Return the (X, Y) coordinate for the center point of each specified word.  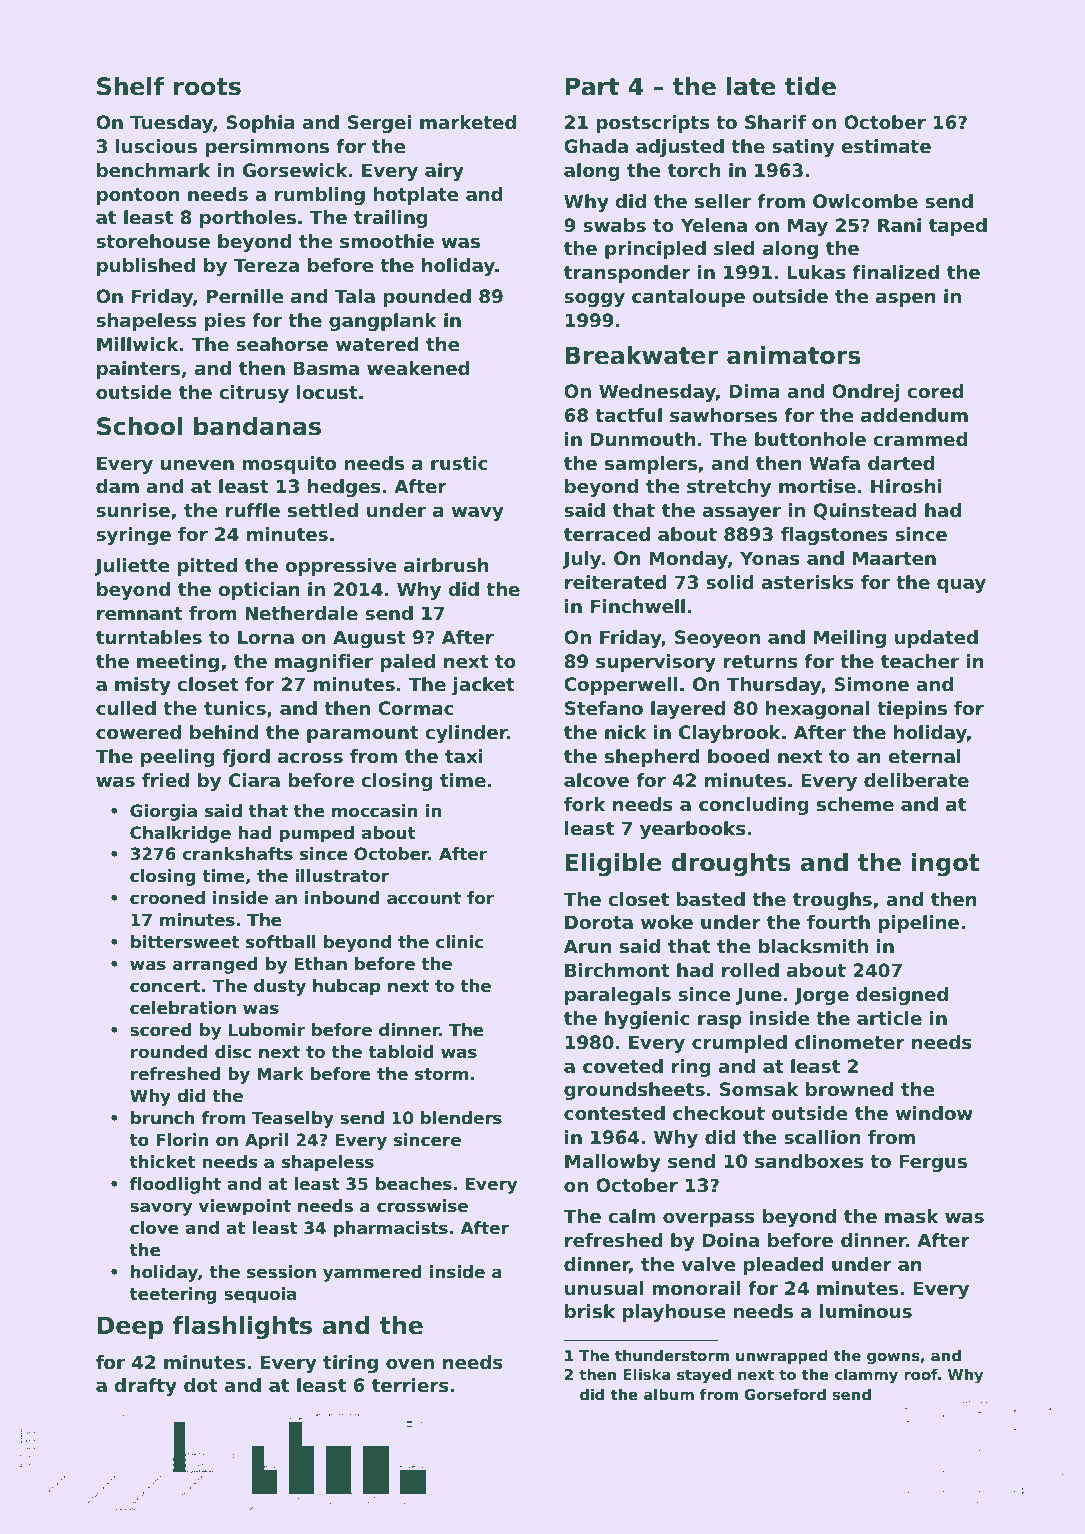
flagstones (834, 536)
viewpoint (244, 1207)
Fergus (933, 1163)
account (424, 898)
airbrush (446, 565)
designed (902, 996)
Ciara (254, 780)
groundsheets (634, 1091)
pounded (427, 298)
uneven (197, 465)
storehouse (153, 241)
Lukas (817, 272)
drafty (145, 1387)
